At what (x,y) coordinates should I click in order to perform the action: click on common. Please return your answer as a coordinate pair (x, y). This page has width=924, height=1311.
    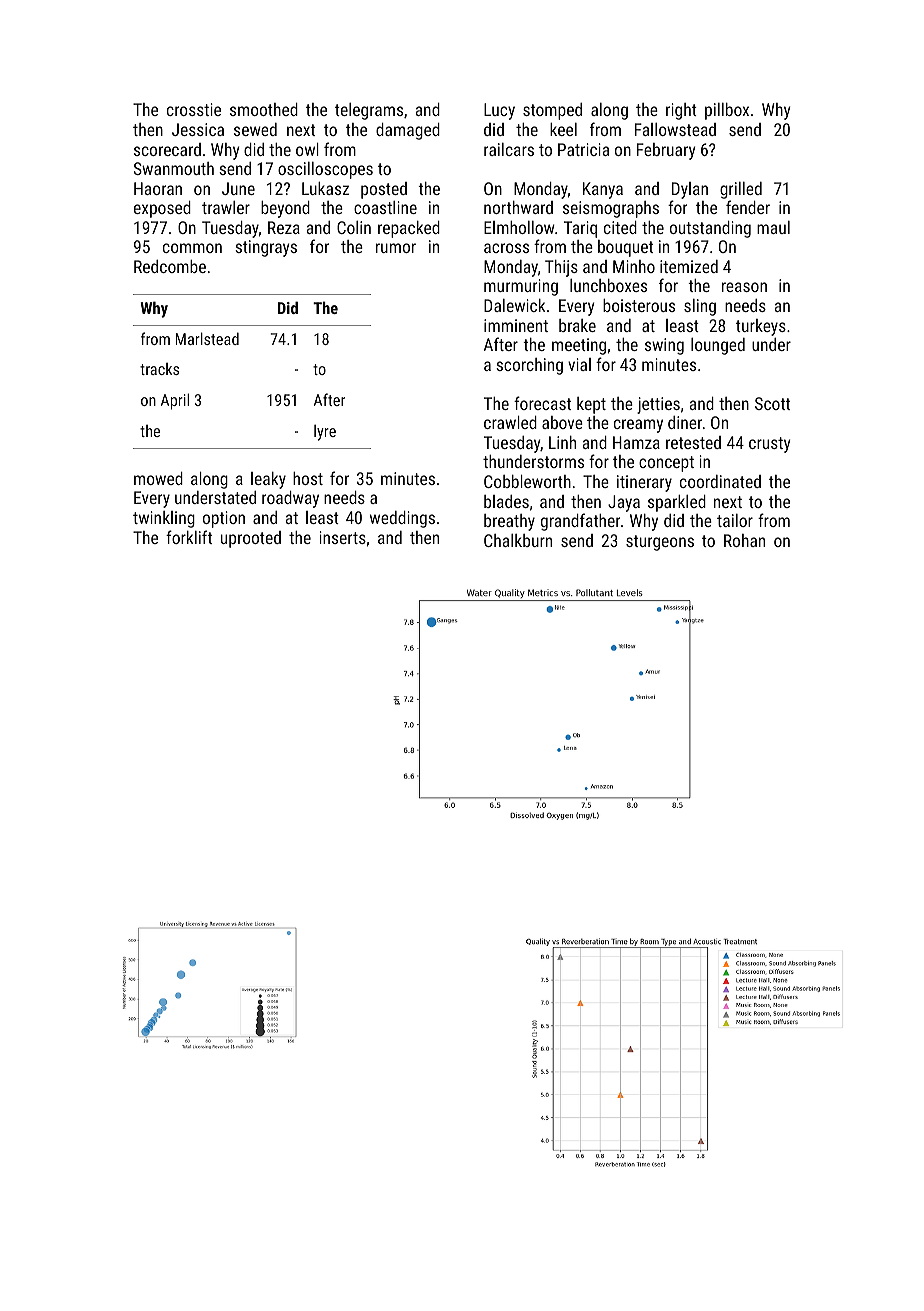
    Looking at the image, I should click on (192, 248).
